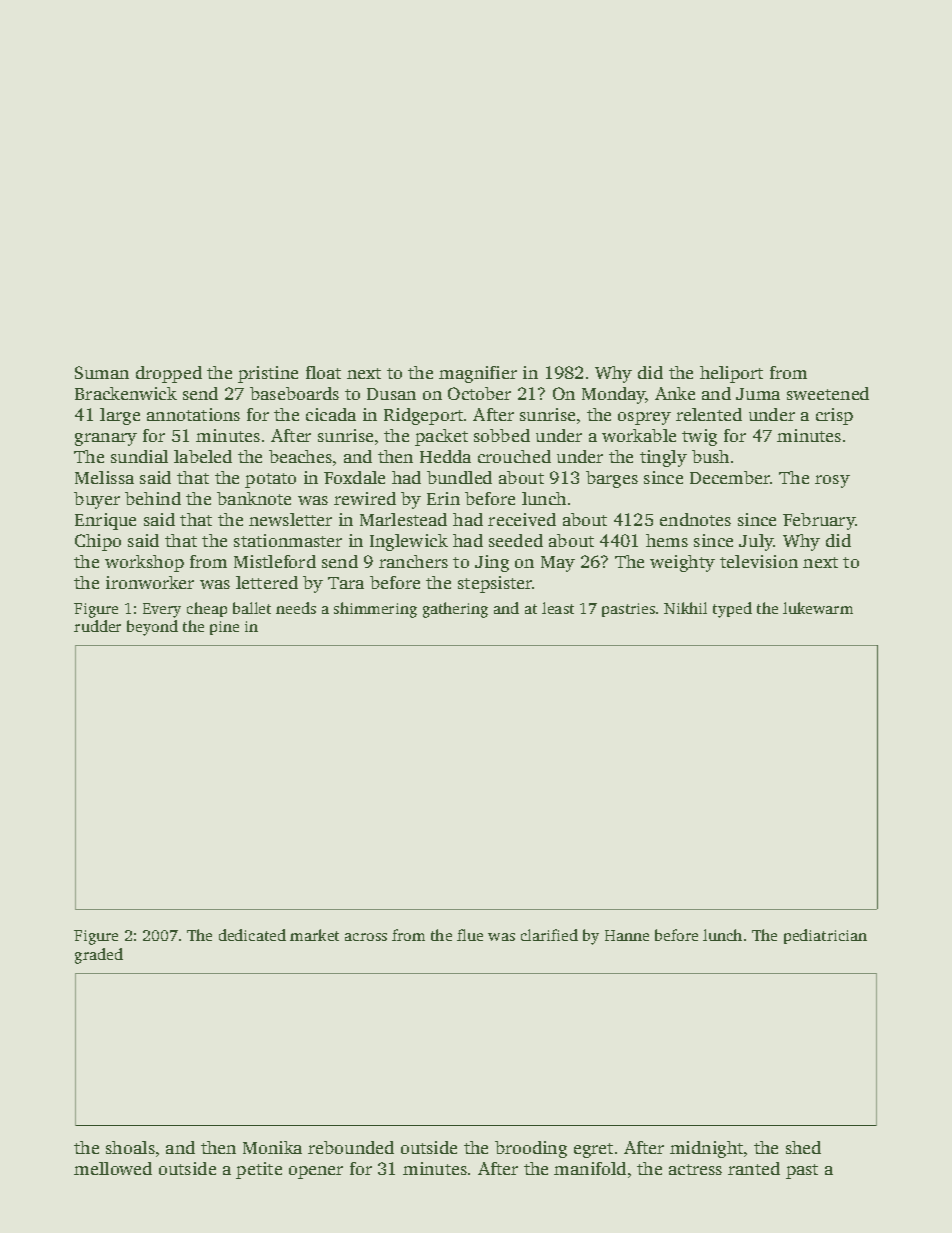  What do you see at coordinates (403, 519) in the screenshot?
I see `Marlestead` at bounding box center [403, 519].
